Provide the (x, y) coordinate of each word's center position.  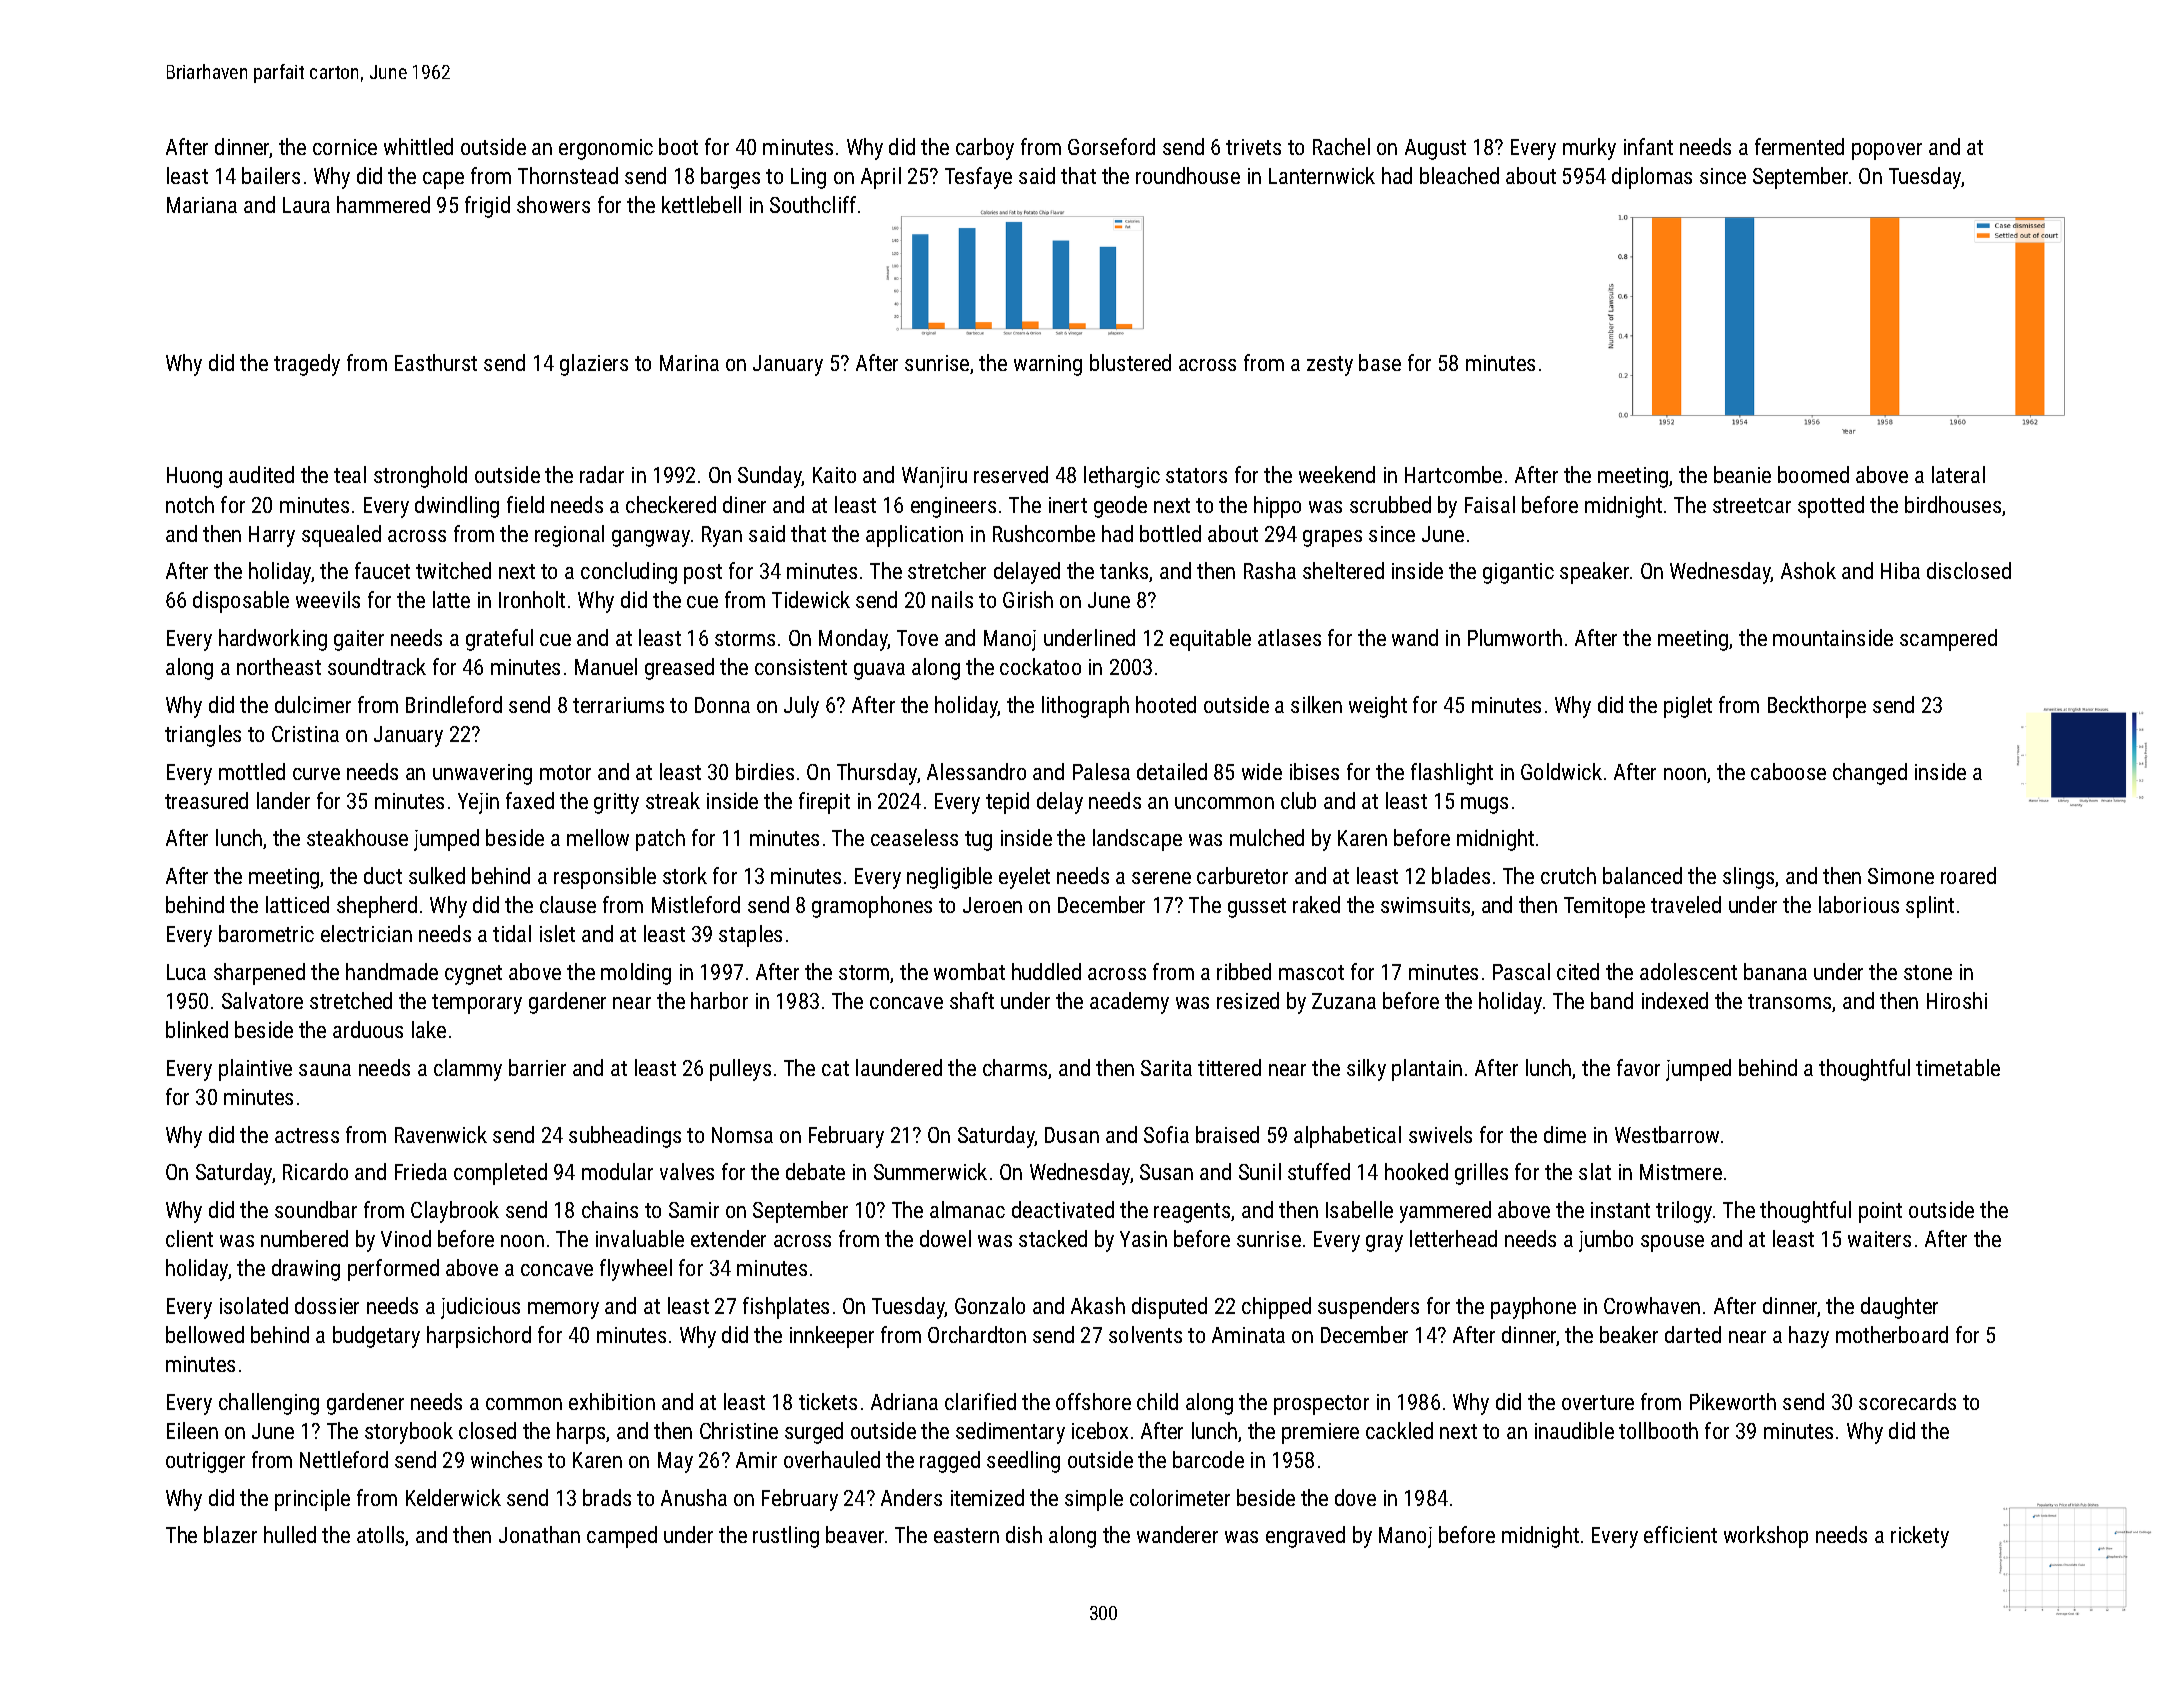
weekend (1337, 474)
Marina (689, 363)
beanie (1742, 474)
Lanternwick (1322, 175)
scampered (1948, 640)
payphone (1533, 1308)
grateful (499, 640)
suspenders (1368, 1308)
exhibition (612, 1401)
